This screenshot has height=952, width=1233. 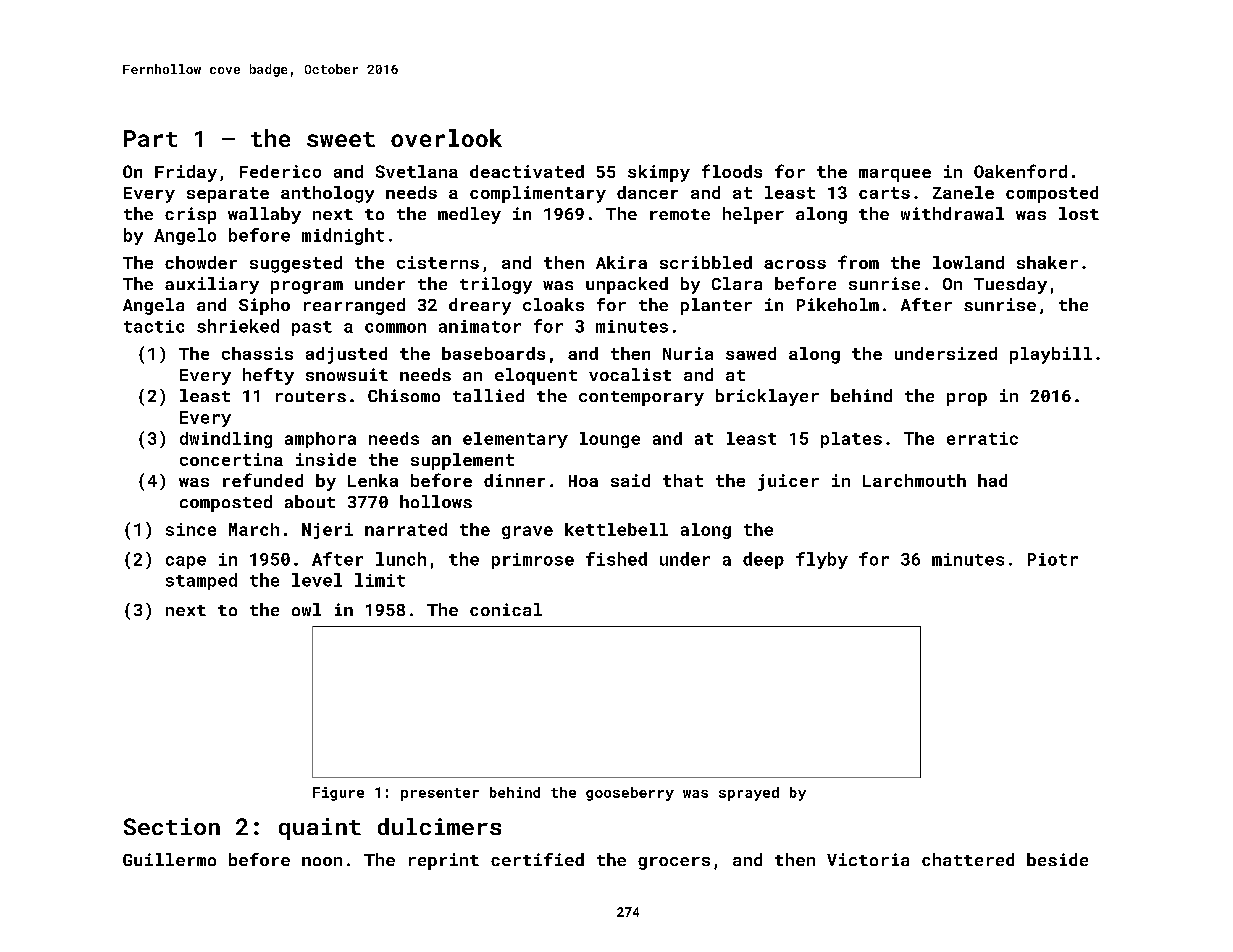 What do you see at coordinates (311, 396) in the screenshot?
I see `routers` at bounding box center [311, 396].
